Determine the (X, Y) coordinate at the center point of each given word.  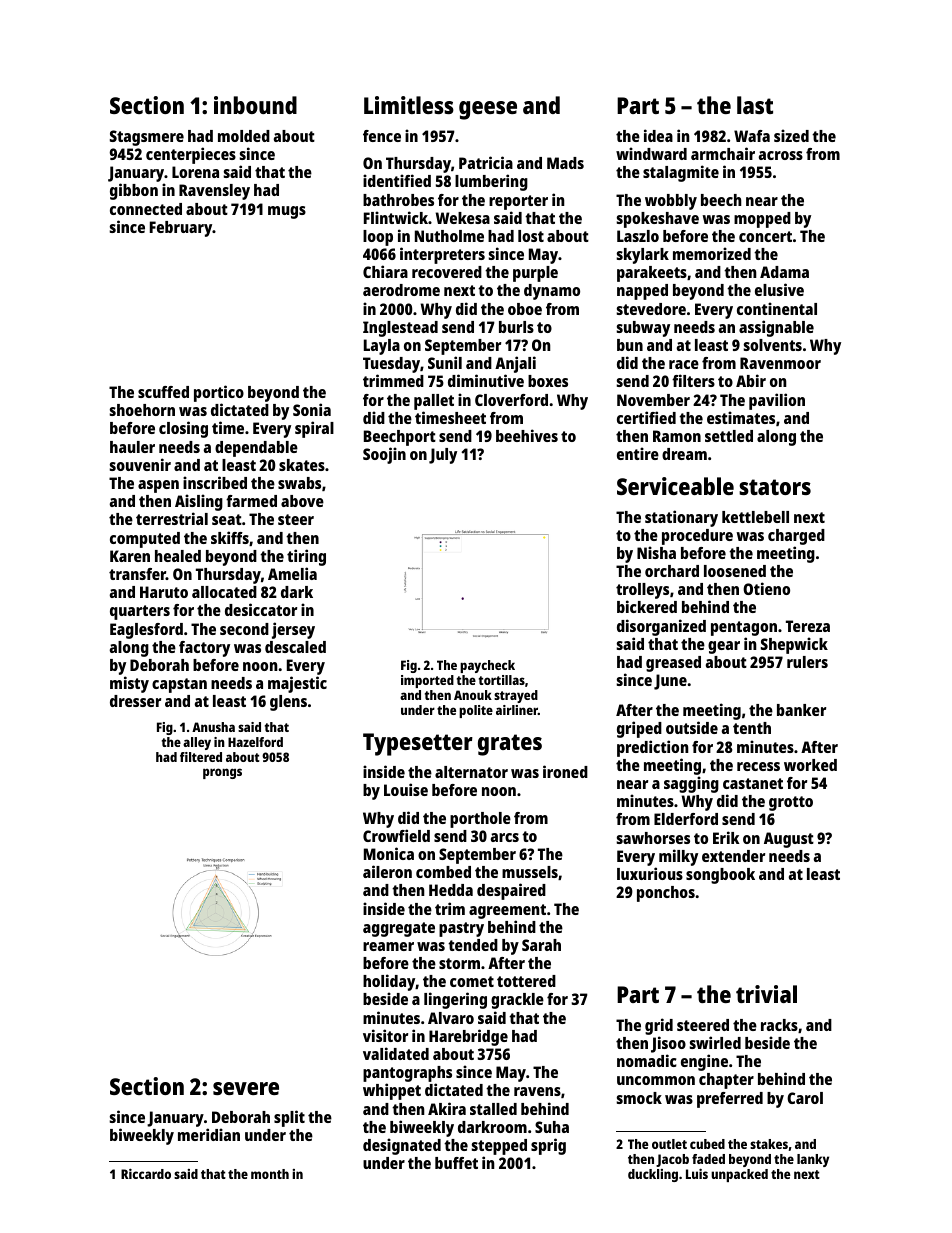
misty (129, 684)
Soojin (384, 455)
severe (246, 1088)
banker (801, 710)
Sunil (445, 362)
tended (473, 945)
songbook (720, 876)
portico (219, 393)
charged (796, 537)
